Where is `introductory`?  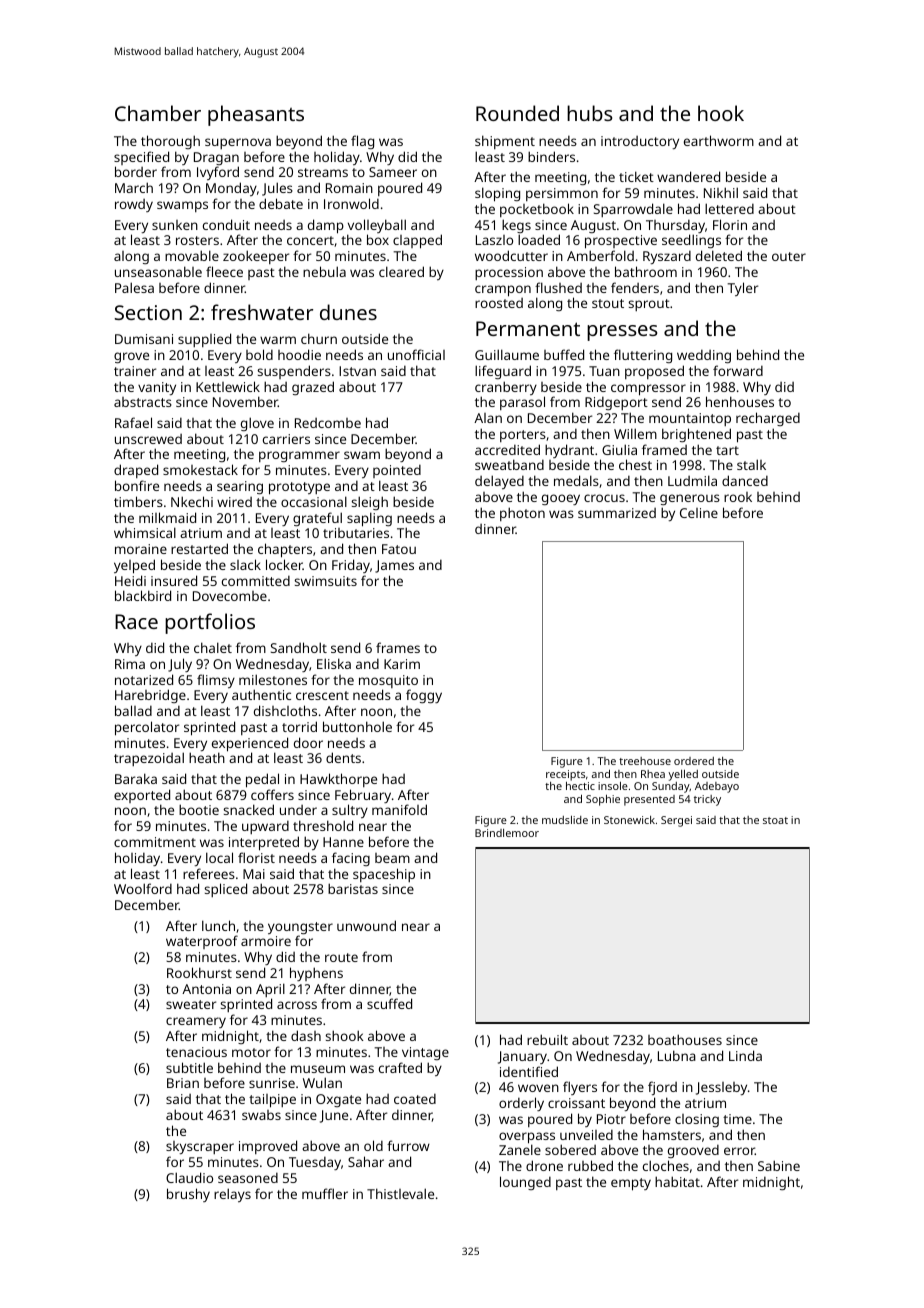 introductory is located at coordinates (640, 142).
